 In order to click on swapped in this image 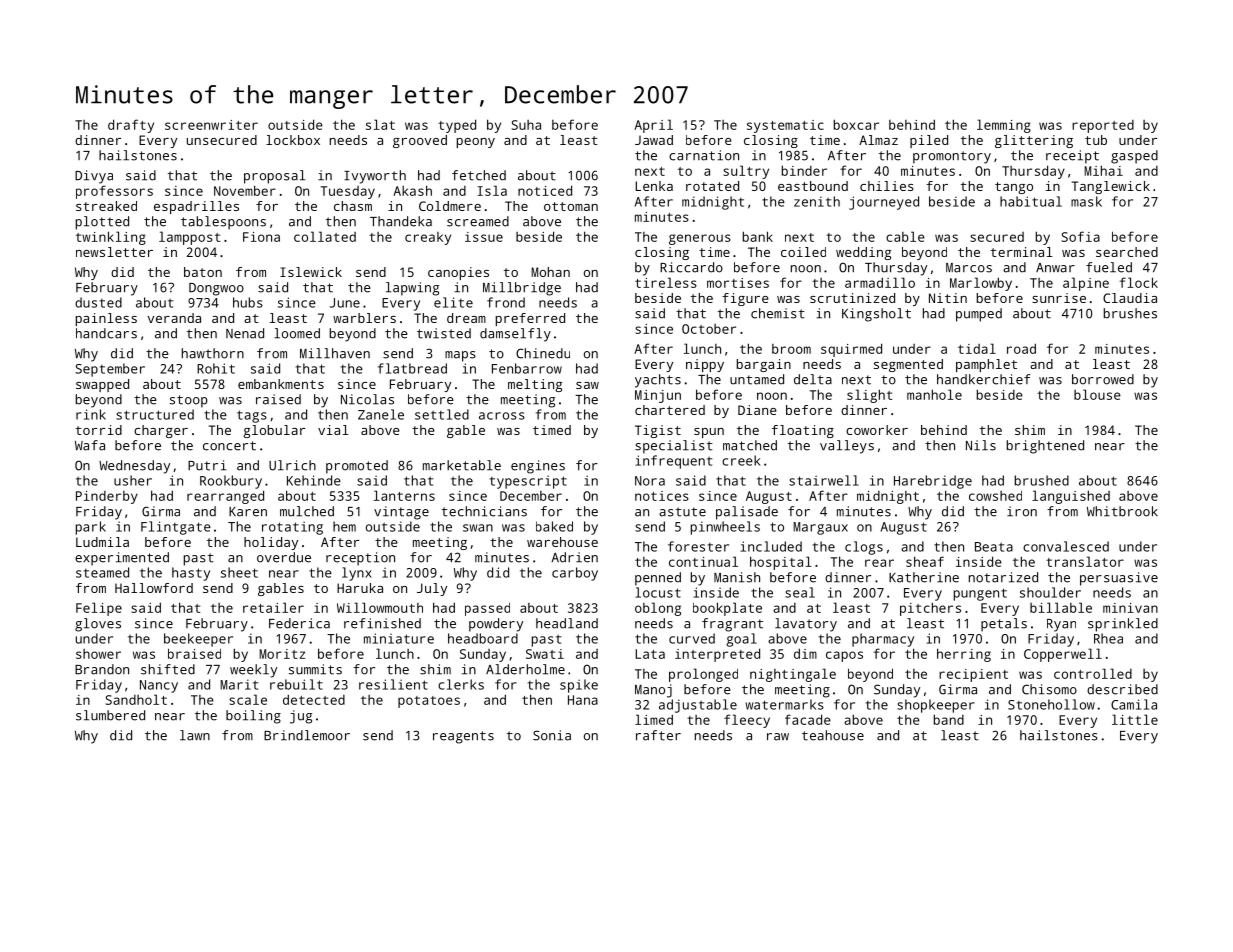, I will do `click(102, 385)`.
